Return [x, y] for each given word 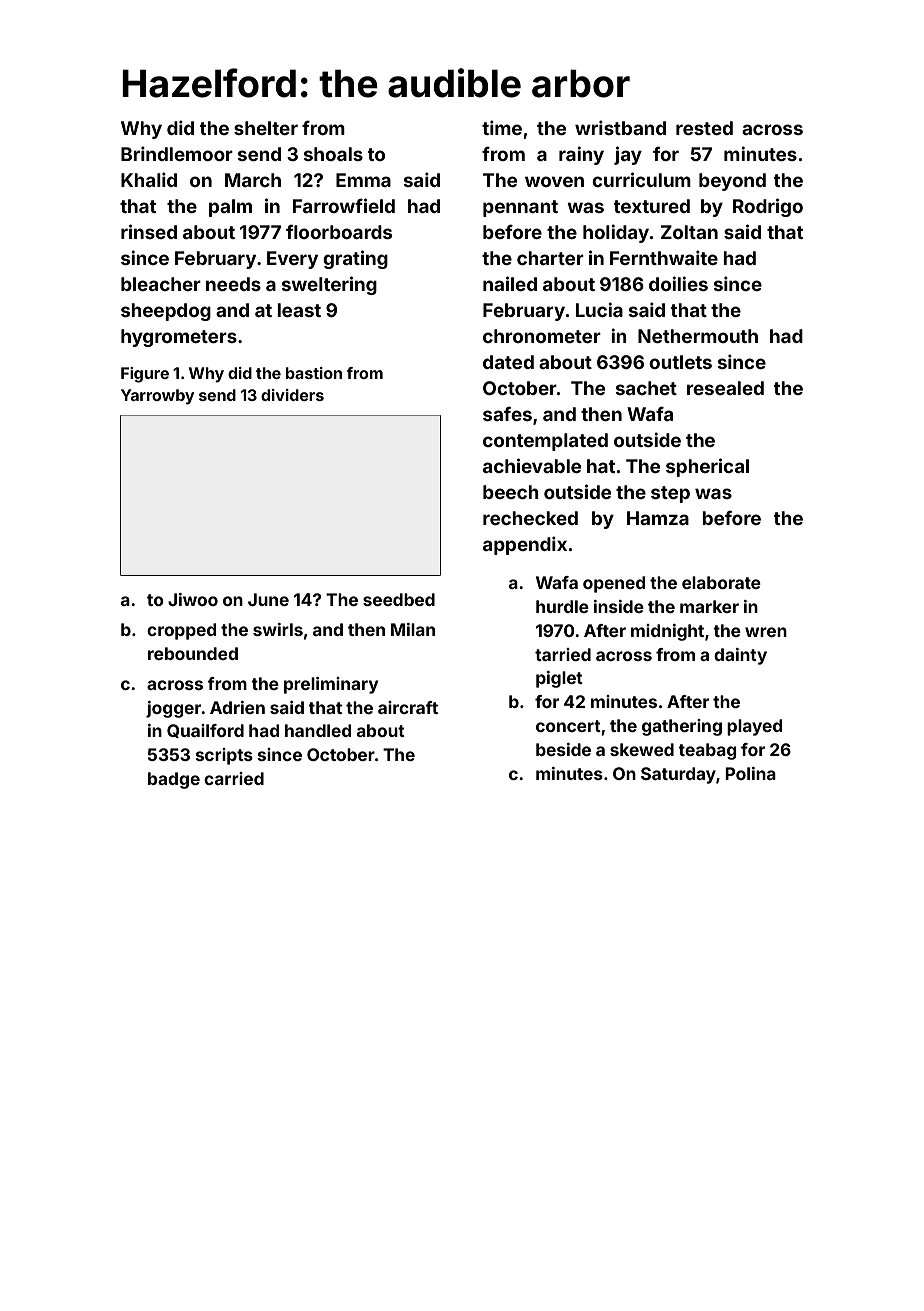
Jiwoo [193, 599]
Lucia [599, 309]
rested [704, 128]
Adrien [237, 707]
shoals [333, 154]
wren [766, 632]
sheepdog [166, 312]
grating [355, 259]
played [754, 727]
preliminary [331, 685]
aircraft [408, 707]
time [502, 127]
